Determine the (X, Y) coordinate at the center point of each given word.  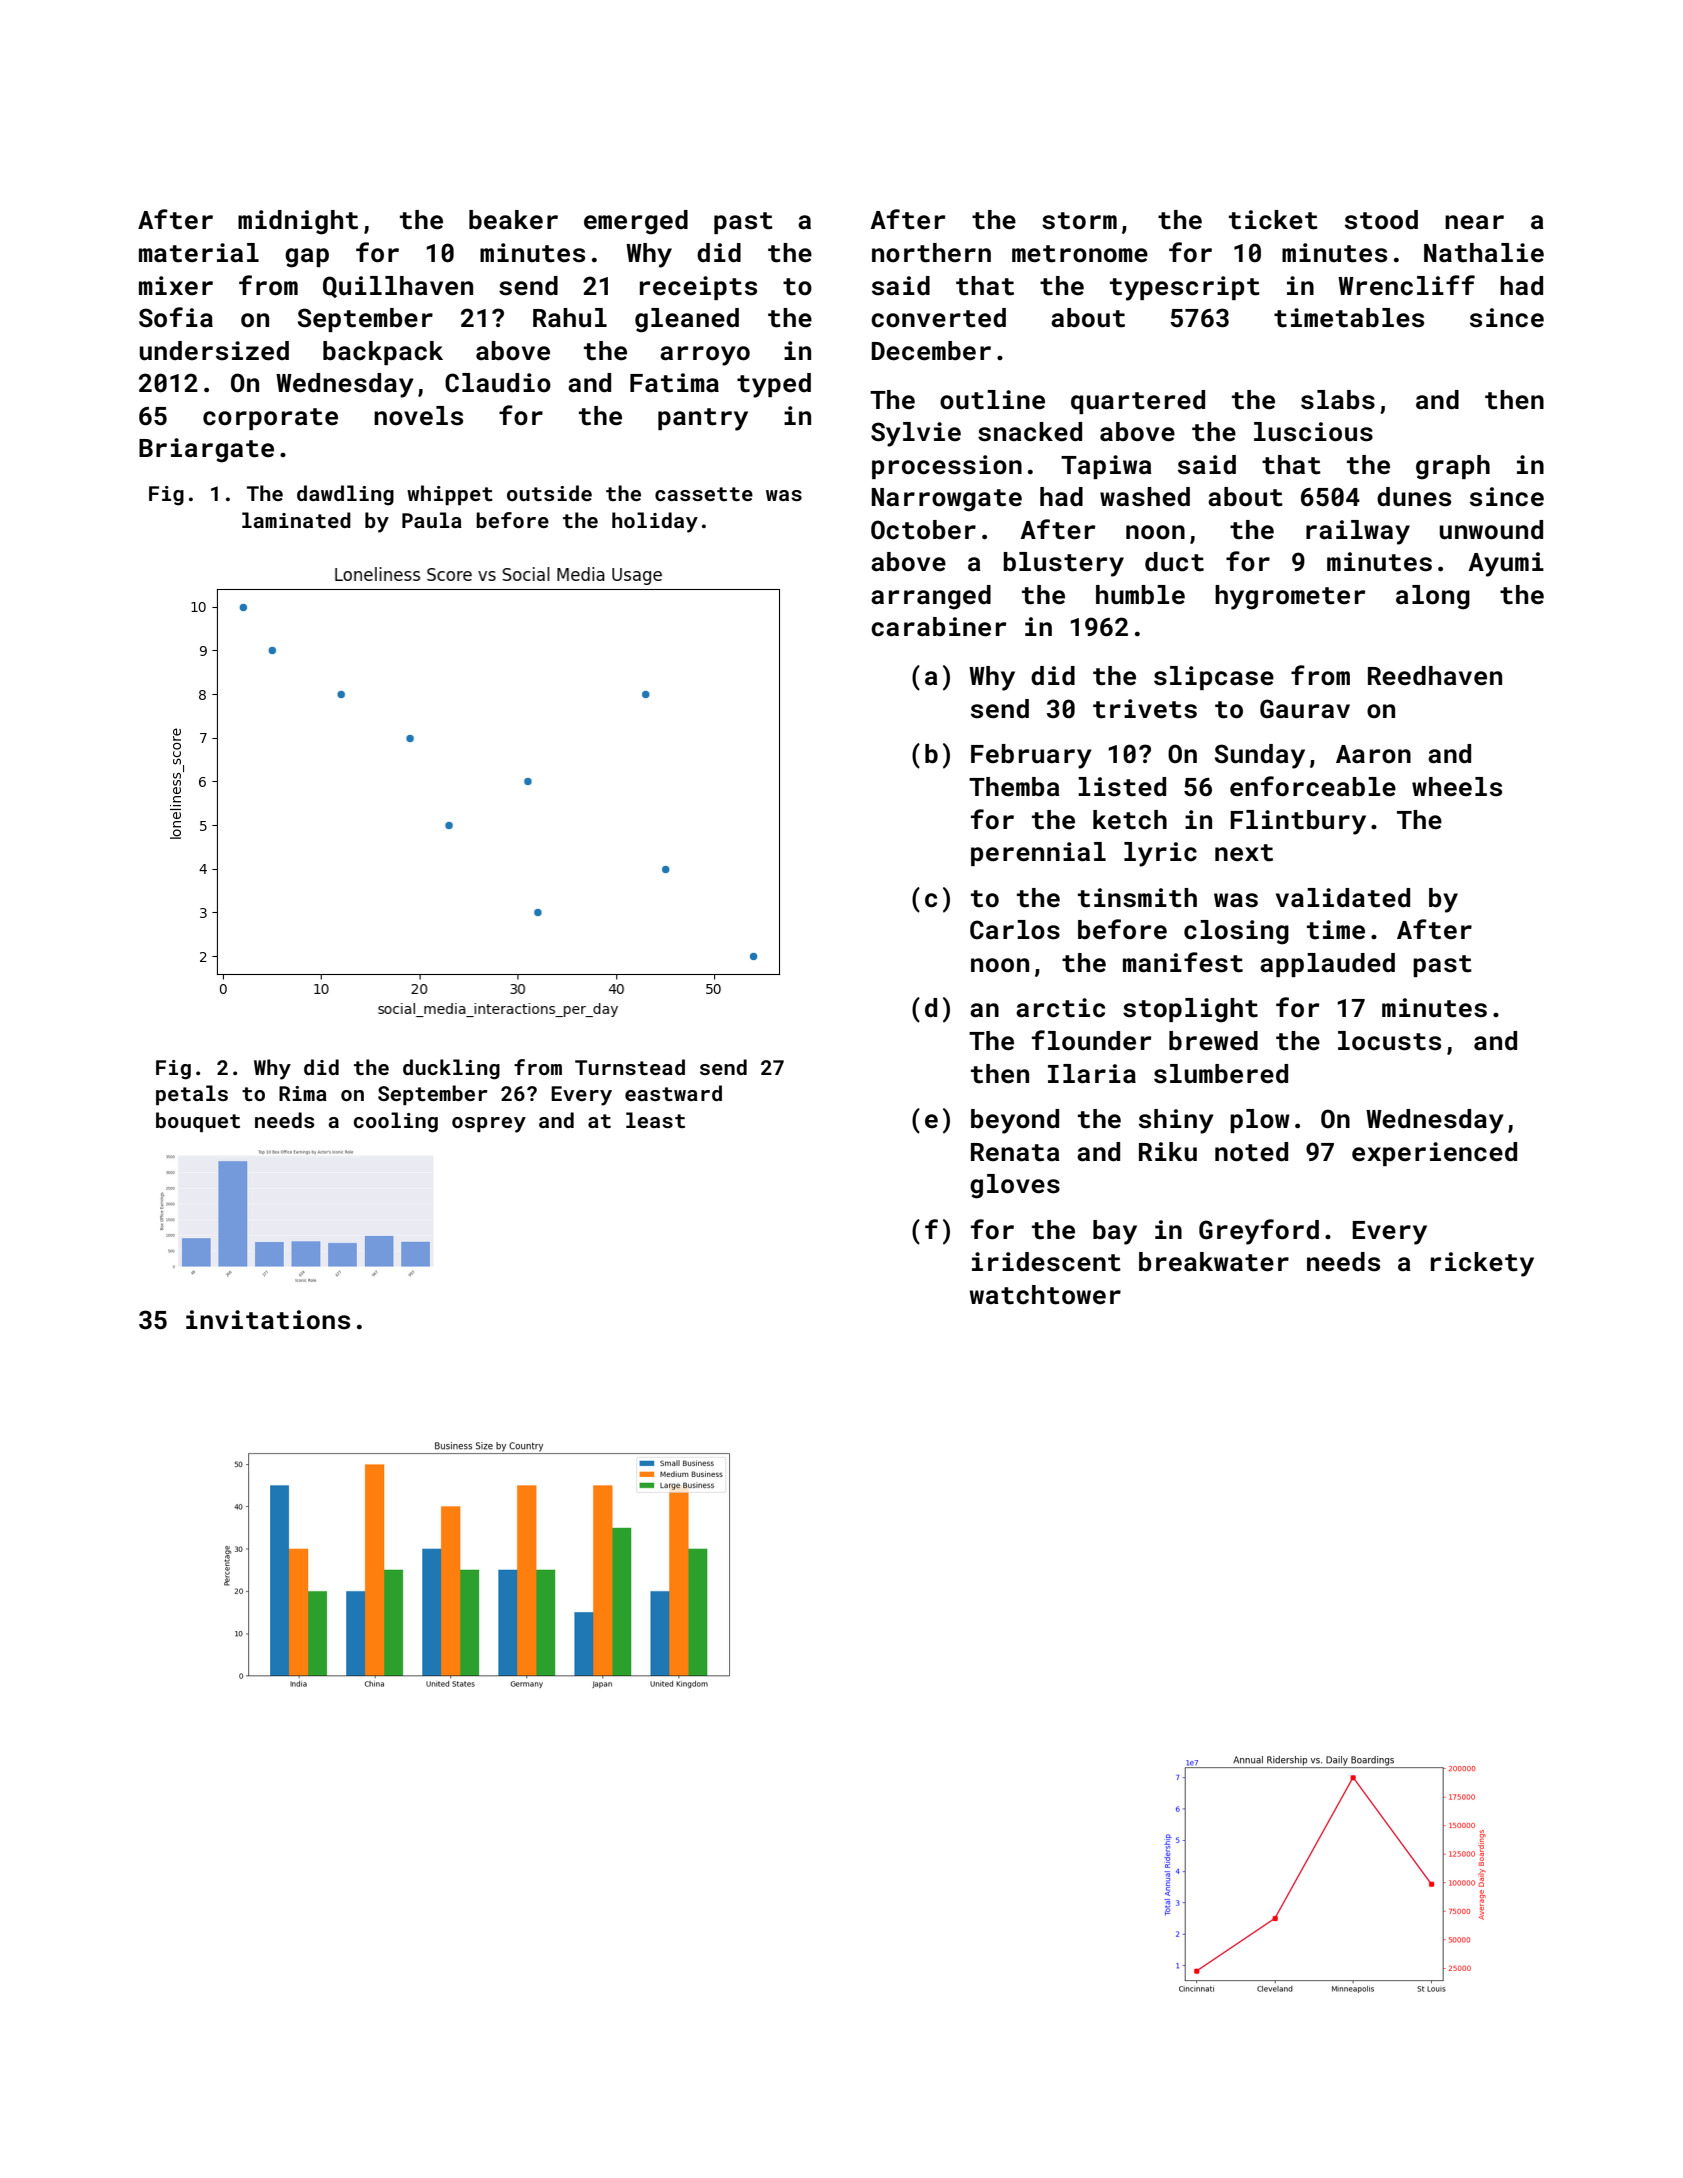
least (655, 1120)
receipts (698, 288)
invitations (268, 1320)
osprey (489, 1125)
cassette (704, 494)
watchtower (1045, 1295)
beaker (513, 220)
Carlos (1015, 930)
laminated (296, 520)
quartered (1138, 402)
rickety (1482, 1264)
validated (1343, 898)
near (1474, 222)
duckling (451, 1069)
